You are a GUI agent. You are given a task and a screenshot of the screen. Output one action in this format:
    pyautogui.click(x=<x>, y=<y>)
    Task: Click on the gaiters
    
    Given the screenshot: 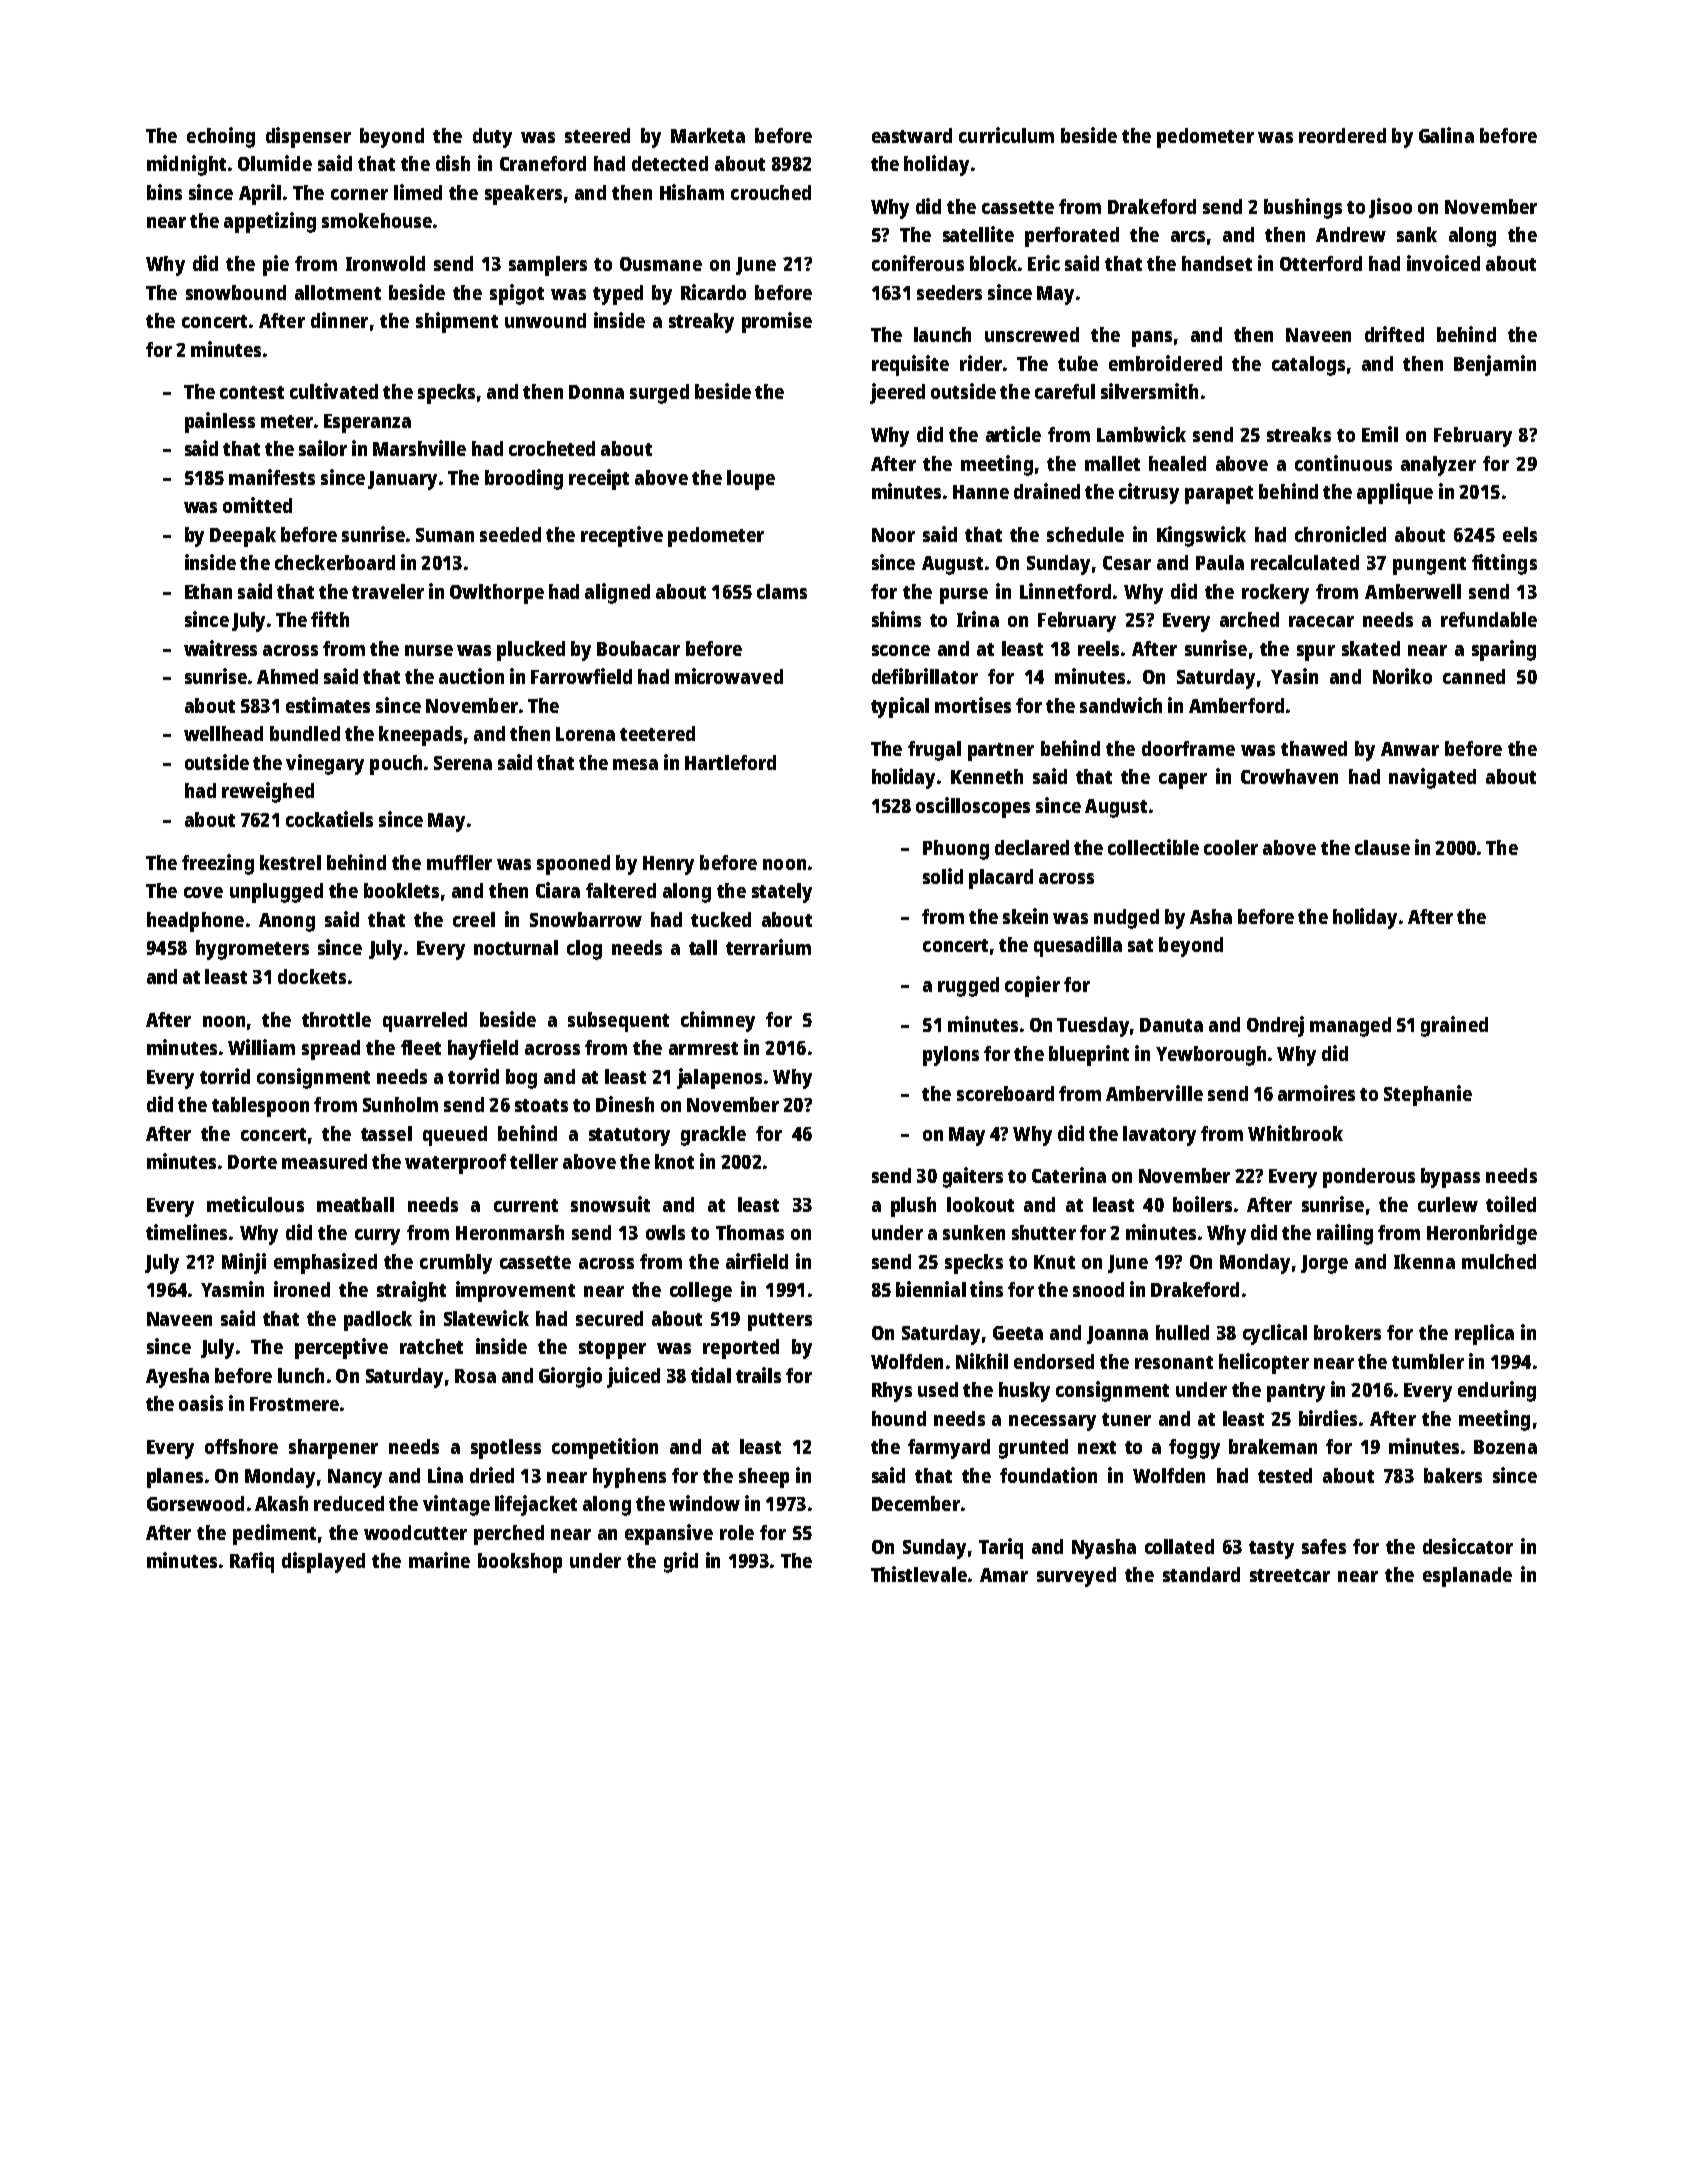 What is the action you would take?
    pyautogui.click(x=973, y=1177)
